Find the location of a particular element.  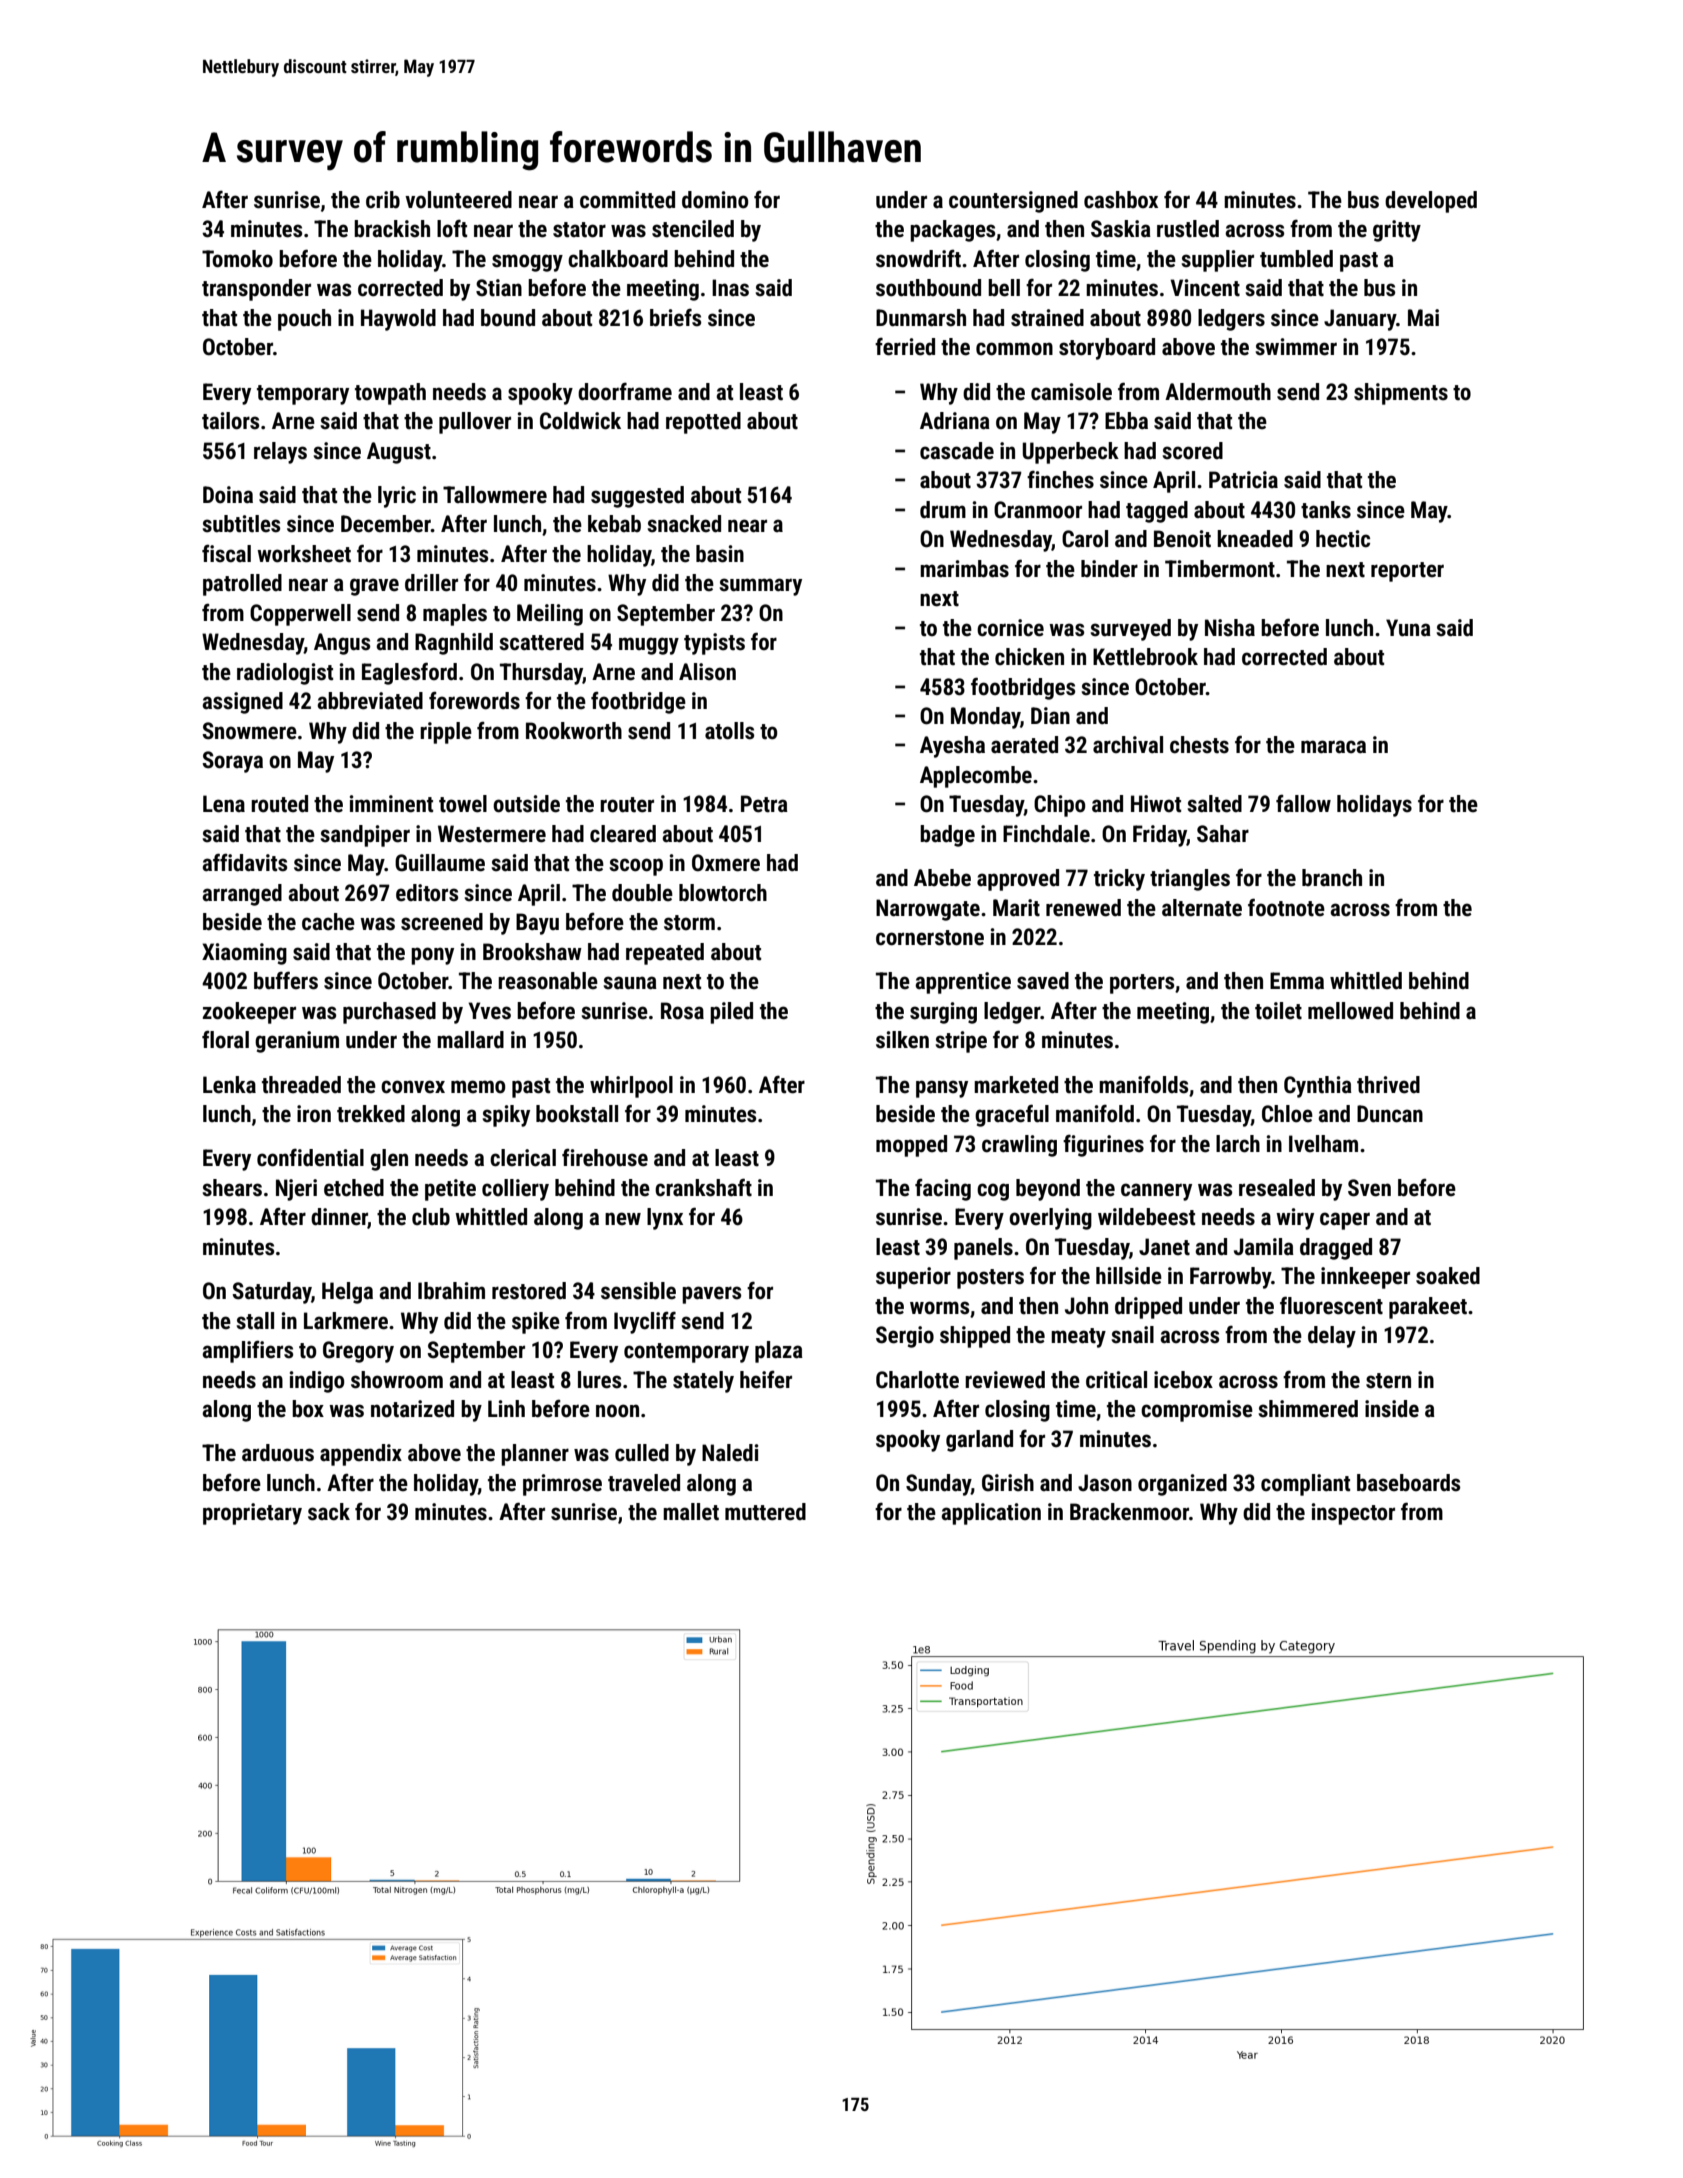

Cynthia is located at coordinates (1318, 1087).
